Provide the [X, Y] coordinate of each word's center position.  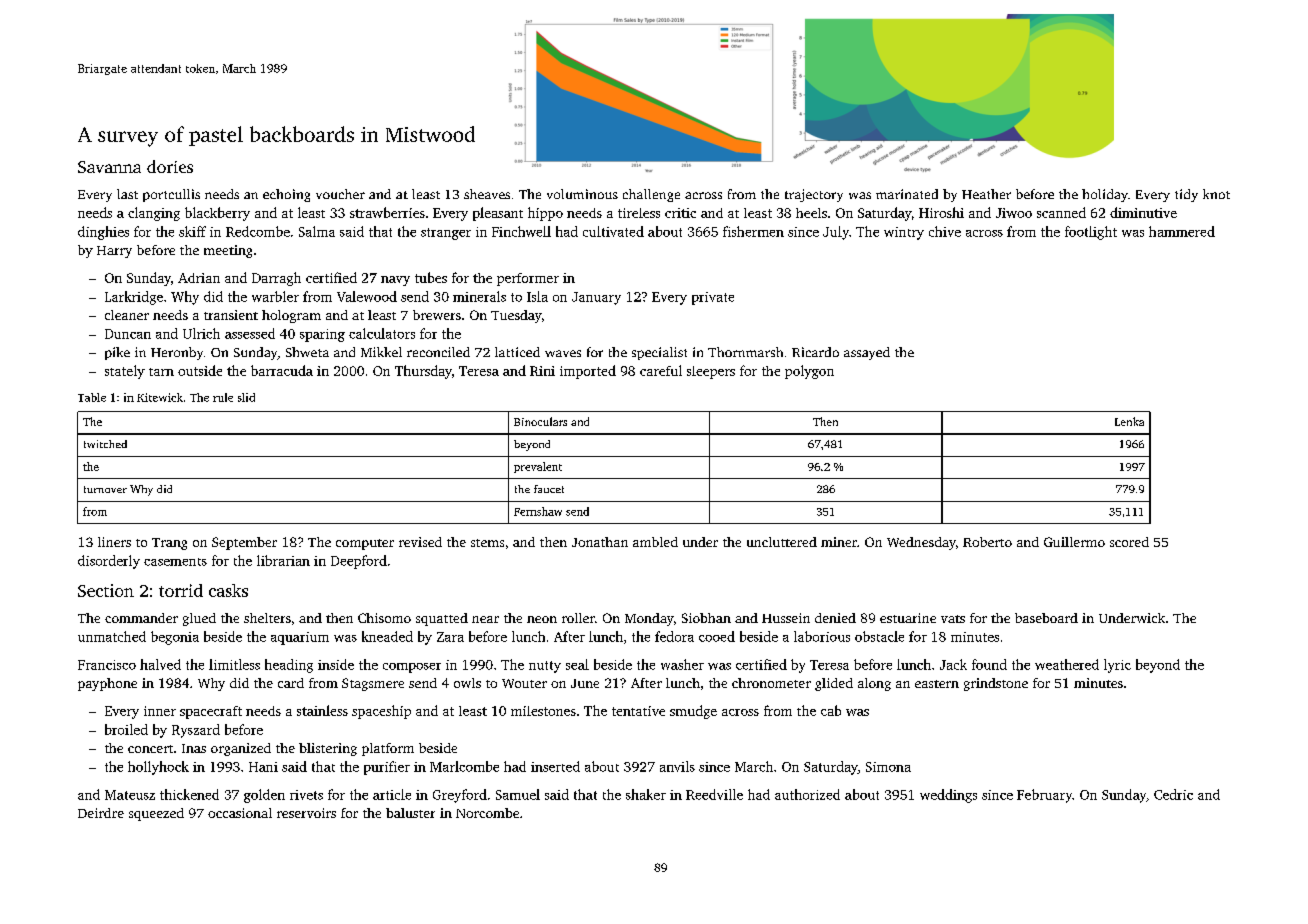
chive [945, 231]
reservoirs [306, 813]
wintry [904, 233]
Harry [114, 252]
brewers [437, 315]
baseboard [1046, 618]
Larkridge [134, 298]
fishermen [753, 231]
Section [106, 590]
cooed [717, 636]
